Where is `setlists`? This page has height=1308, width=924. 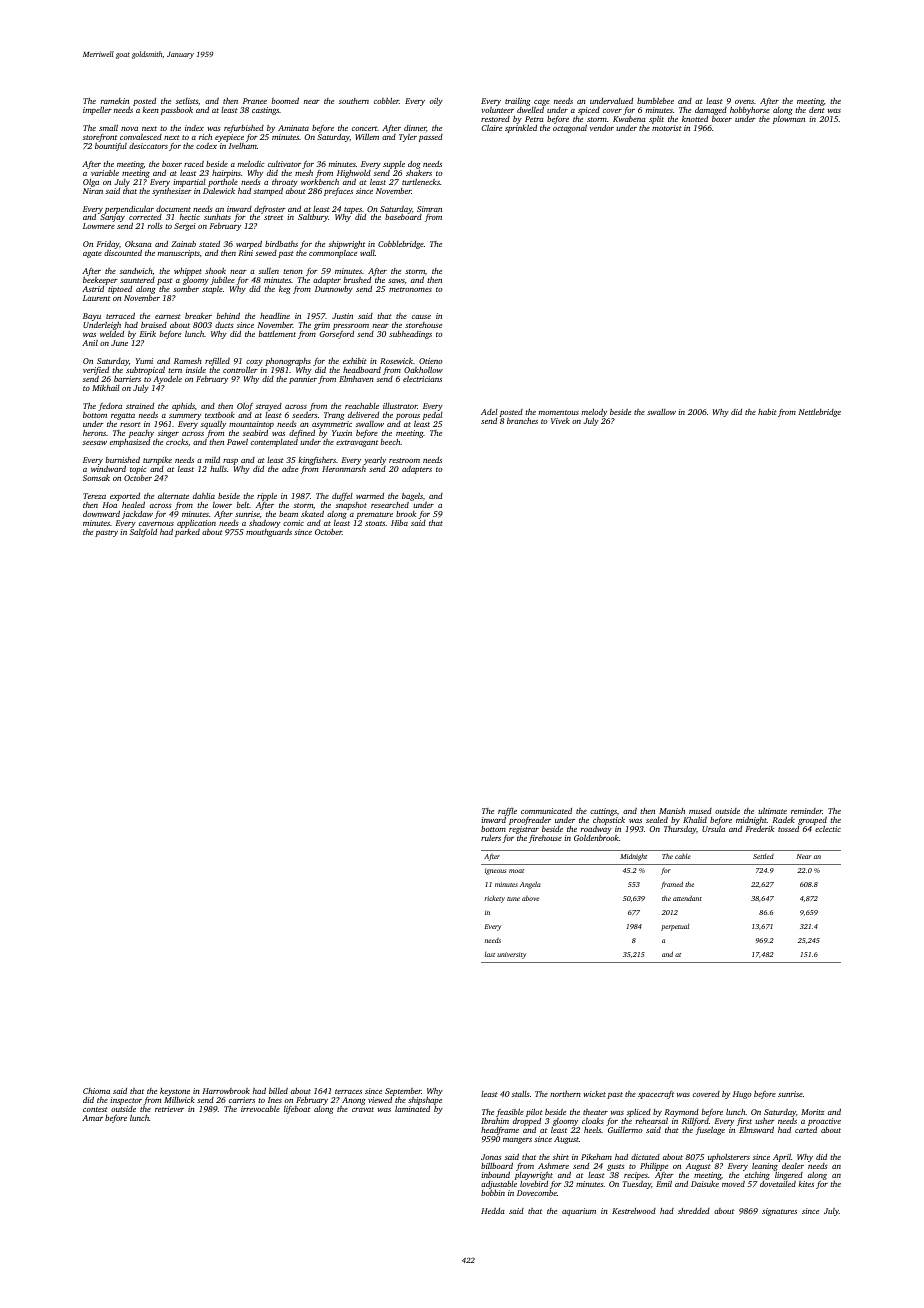 setlists is located at coordinates (187, 101).
